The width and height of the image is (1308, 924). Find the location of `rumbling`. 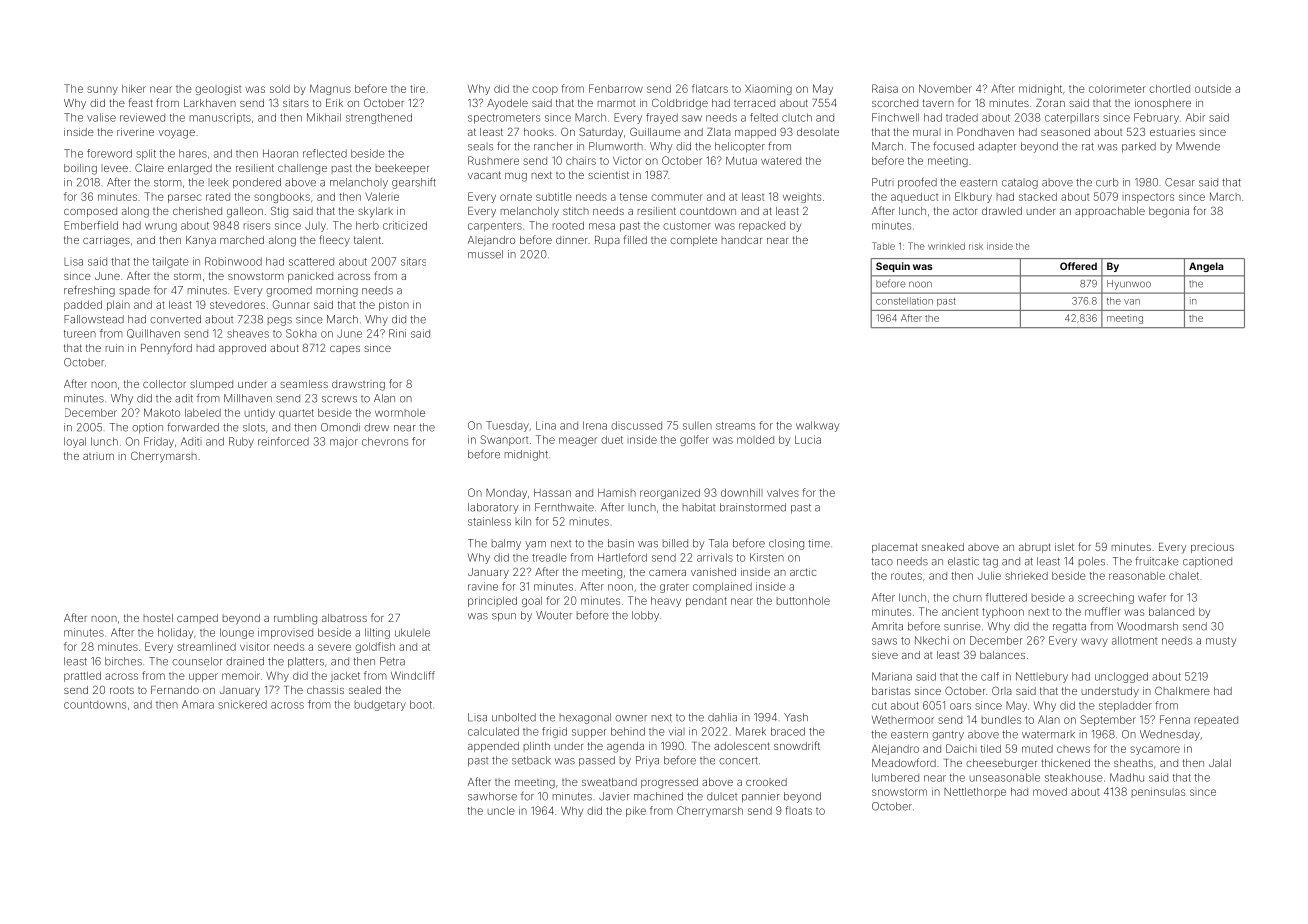

rumbling is located at coordinates (295, 619).
